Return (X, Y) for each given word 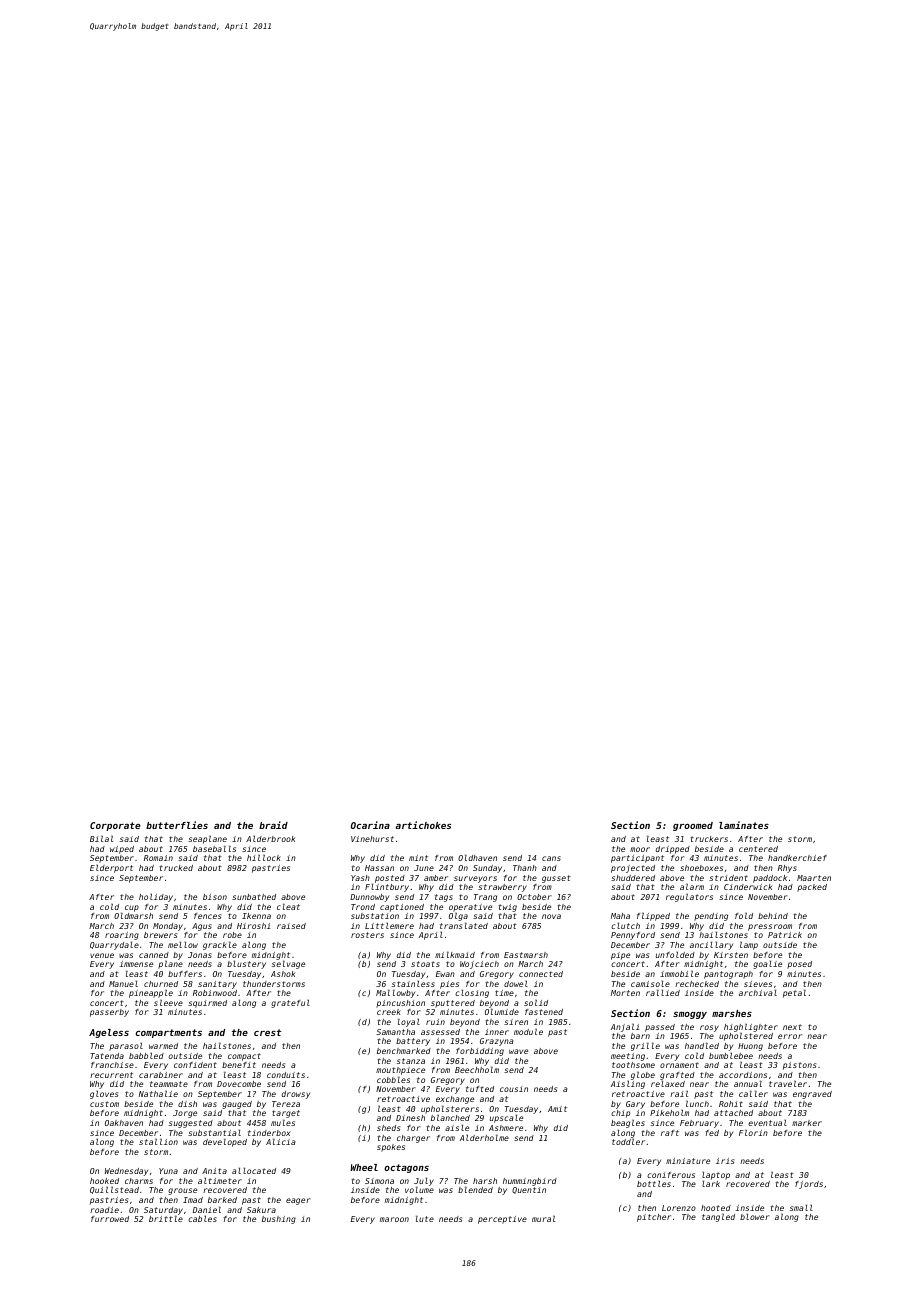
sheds (388, 1128)
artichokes (423, 825)
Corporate (115, 826)
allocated (254, 1170)
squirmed (207, 1004)
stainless (413, 983)
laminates (744, 825)
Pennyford (633, 936)
